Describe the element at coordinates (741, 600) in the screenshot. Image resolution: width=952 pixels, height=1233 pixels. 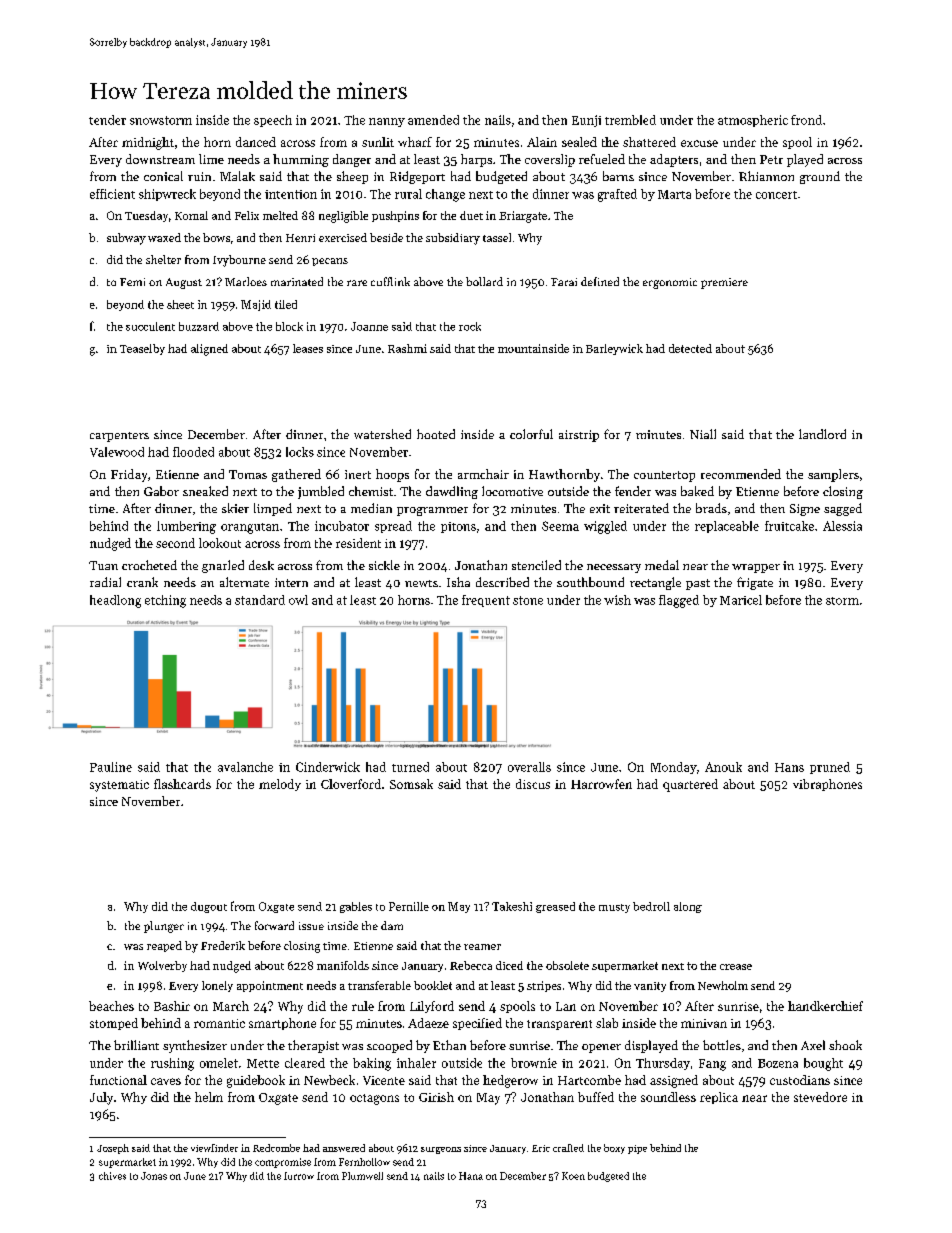
I see `Maricel` at that location.
